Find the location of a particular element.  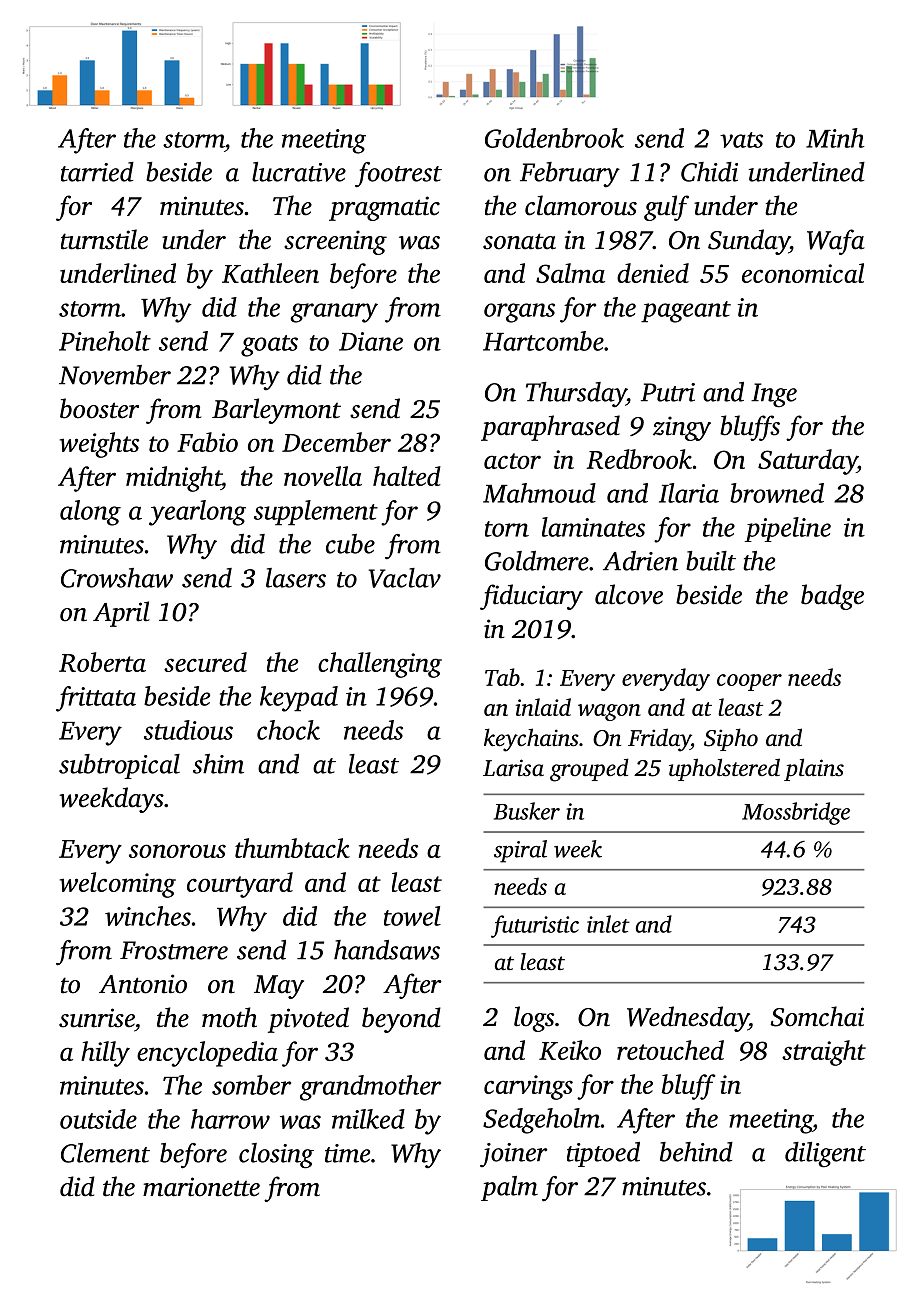

challenging is located at coordinates (380, 665).
